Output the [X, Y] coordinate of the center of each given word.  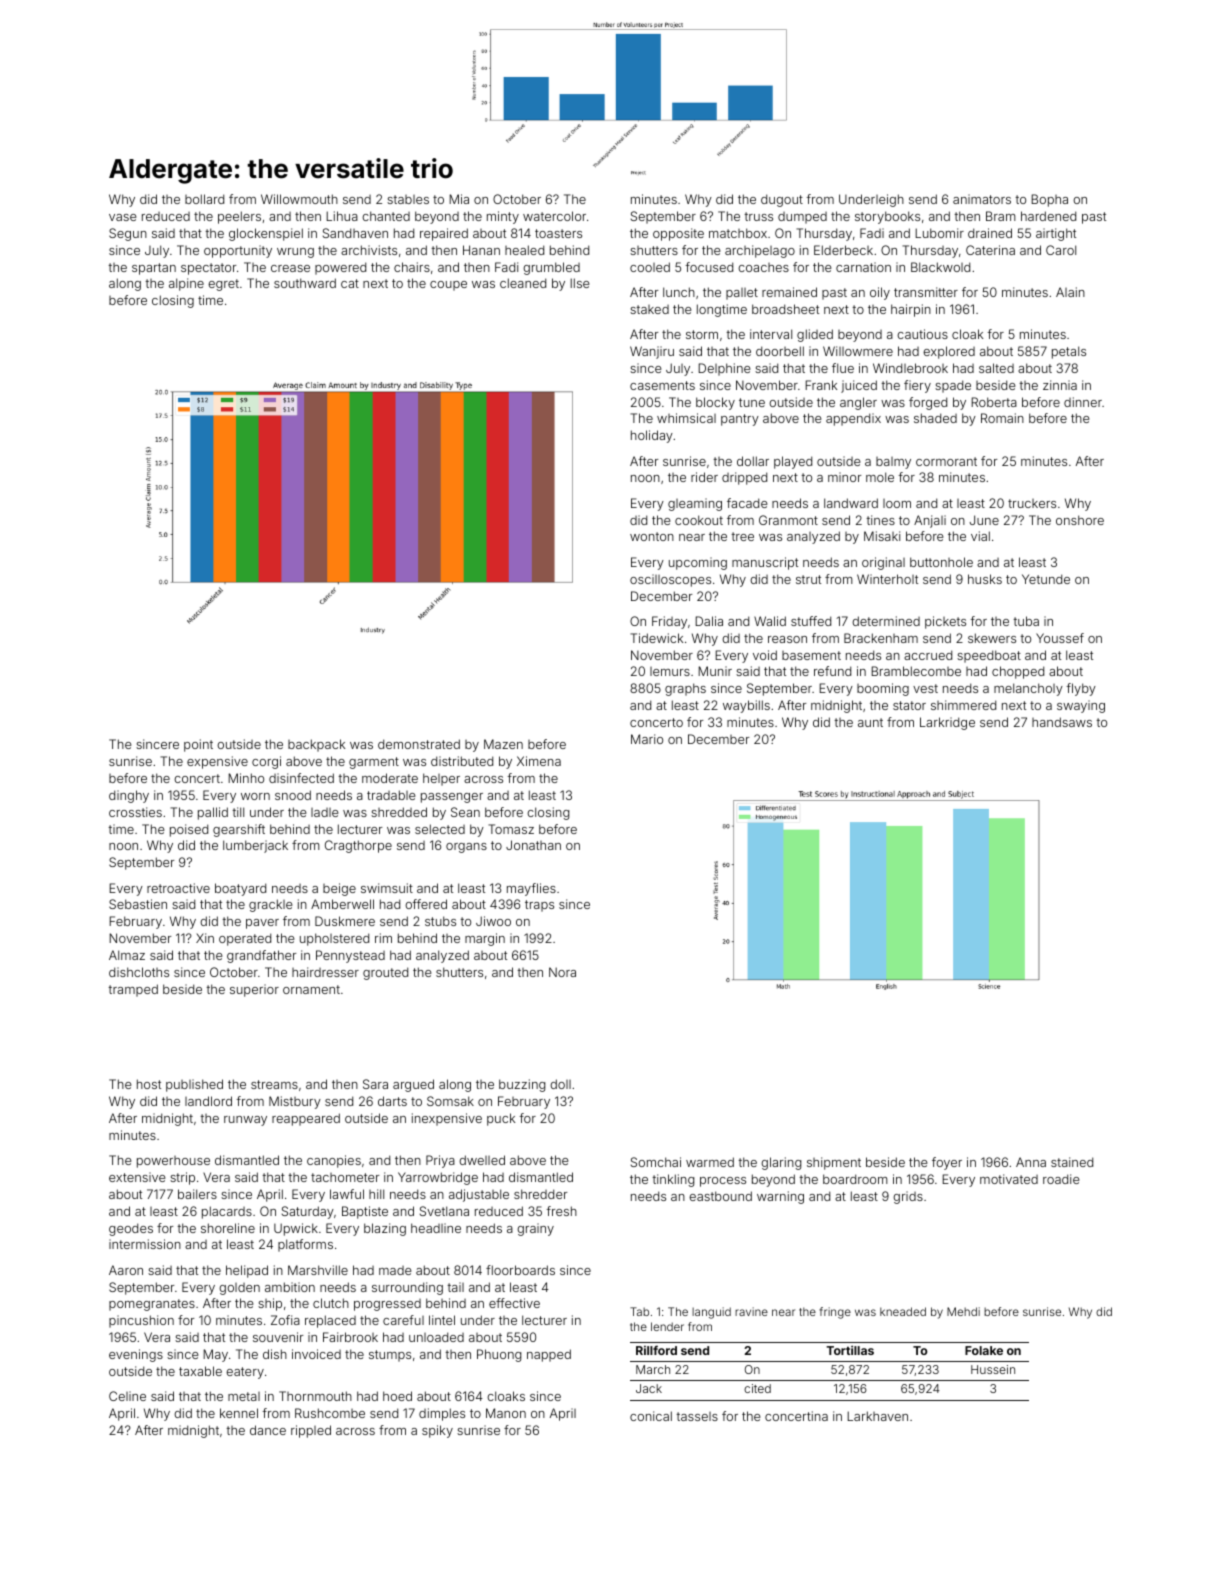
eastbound [720, 1196]
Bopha [1049, 200]
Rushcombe [330, 1413]
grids [908, 1197]
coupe [448, 286]
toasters [558, 233]
